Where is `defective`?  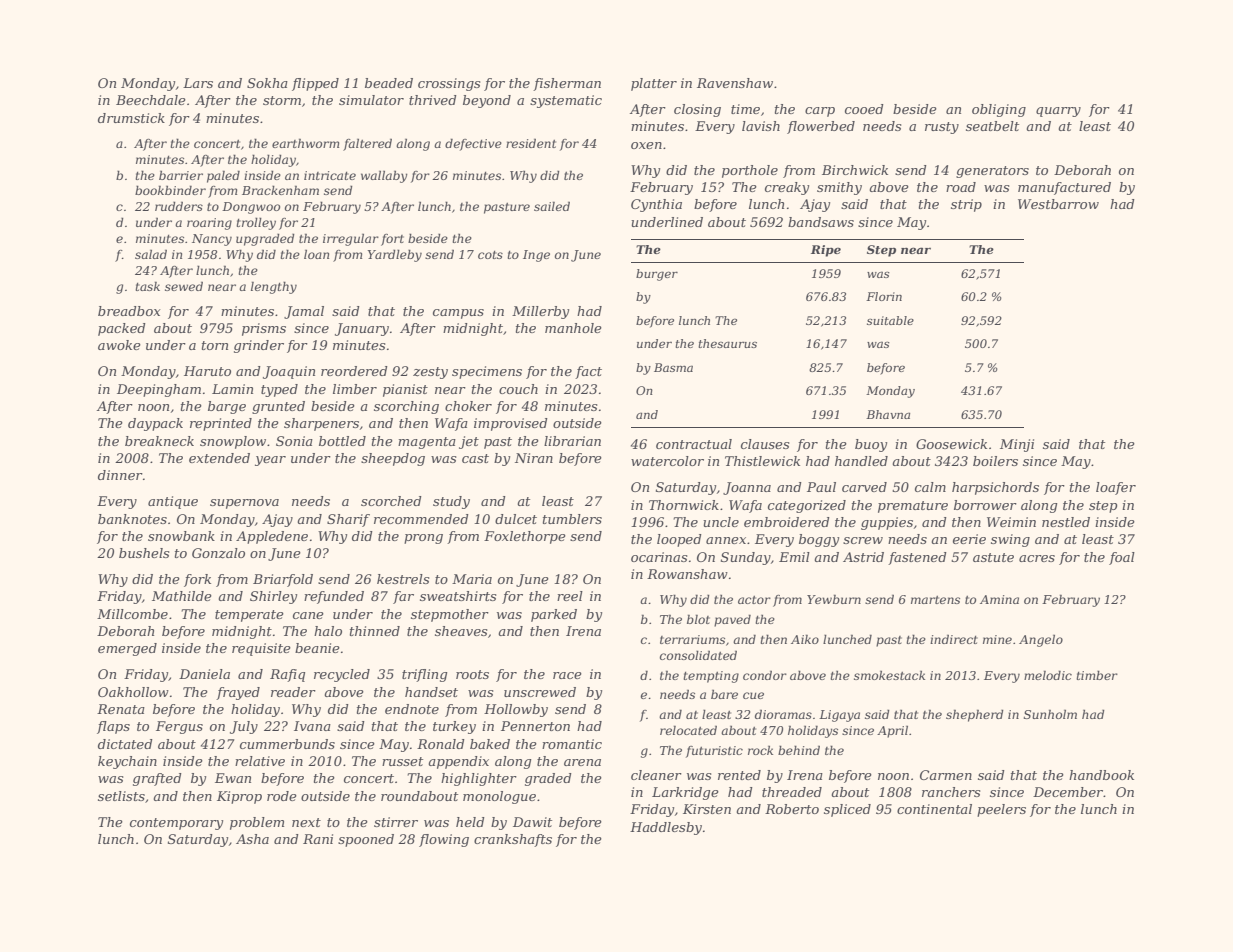 defective is located at coordinates (473, 144).
